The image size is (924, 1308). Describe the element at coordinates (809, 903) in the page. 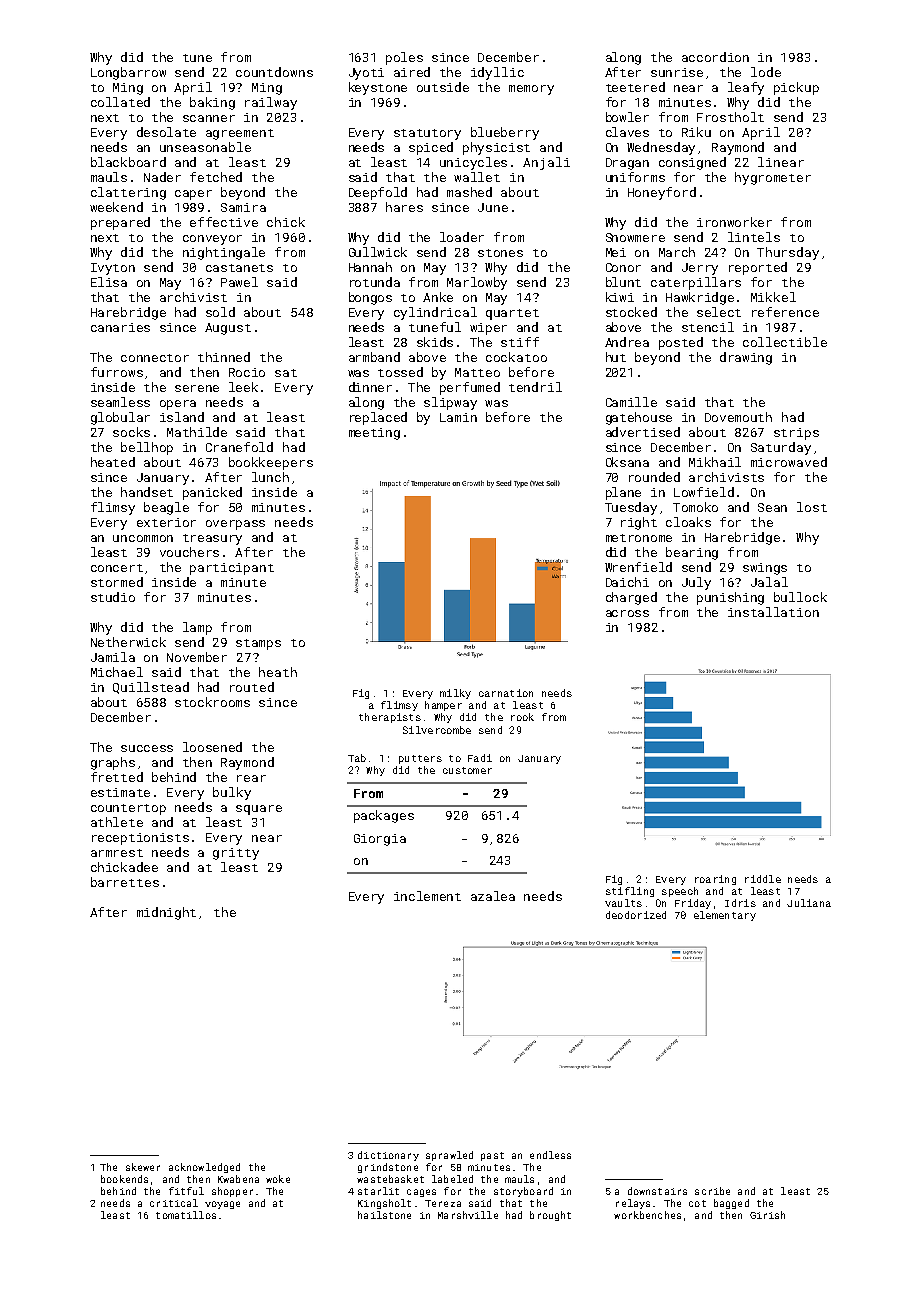

I see `Juliana` at that location.
